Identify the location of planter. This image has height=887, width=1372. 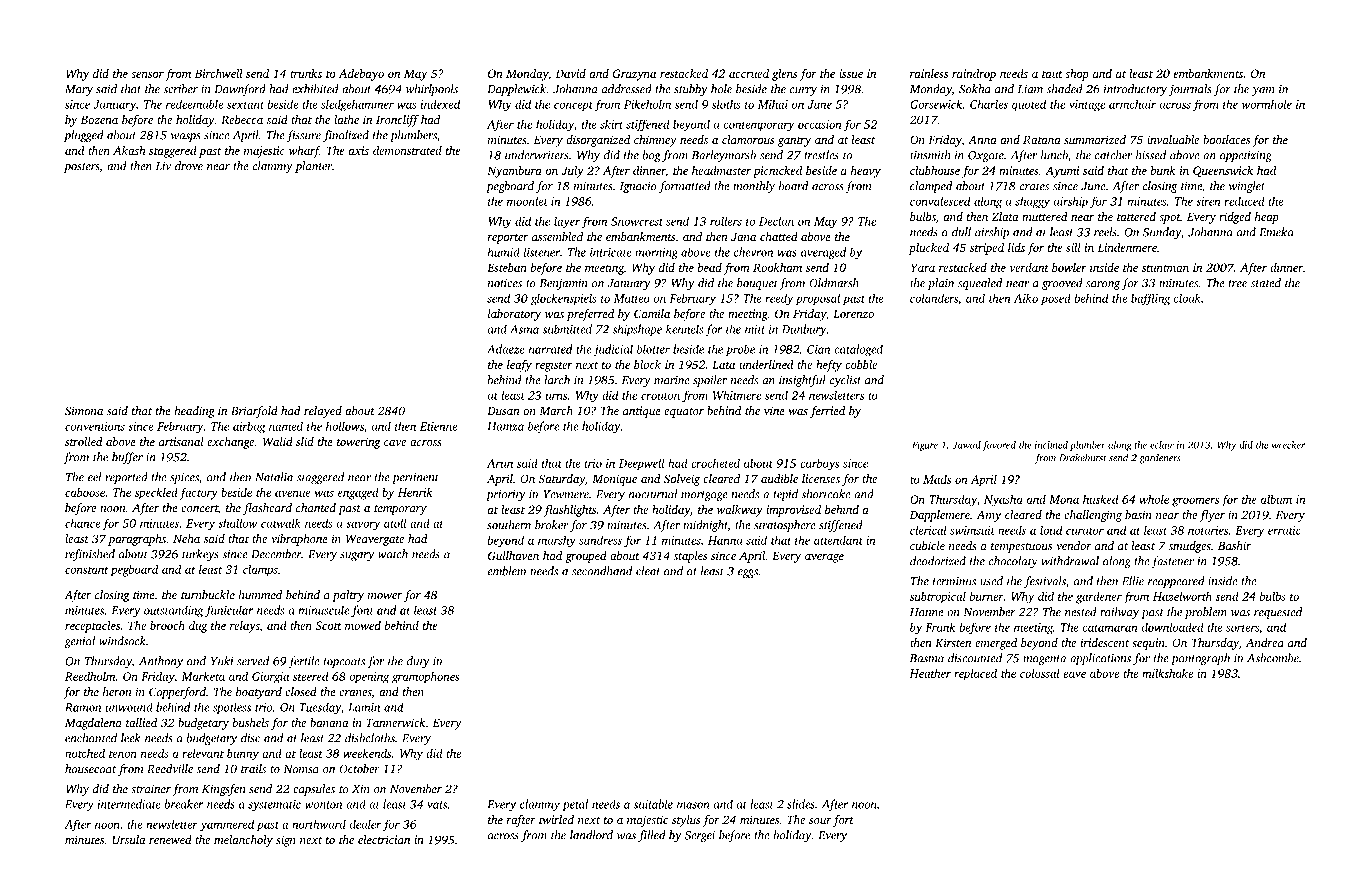
(313, 167).
